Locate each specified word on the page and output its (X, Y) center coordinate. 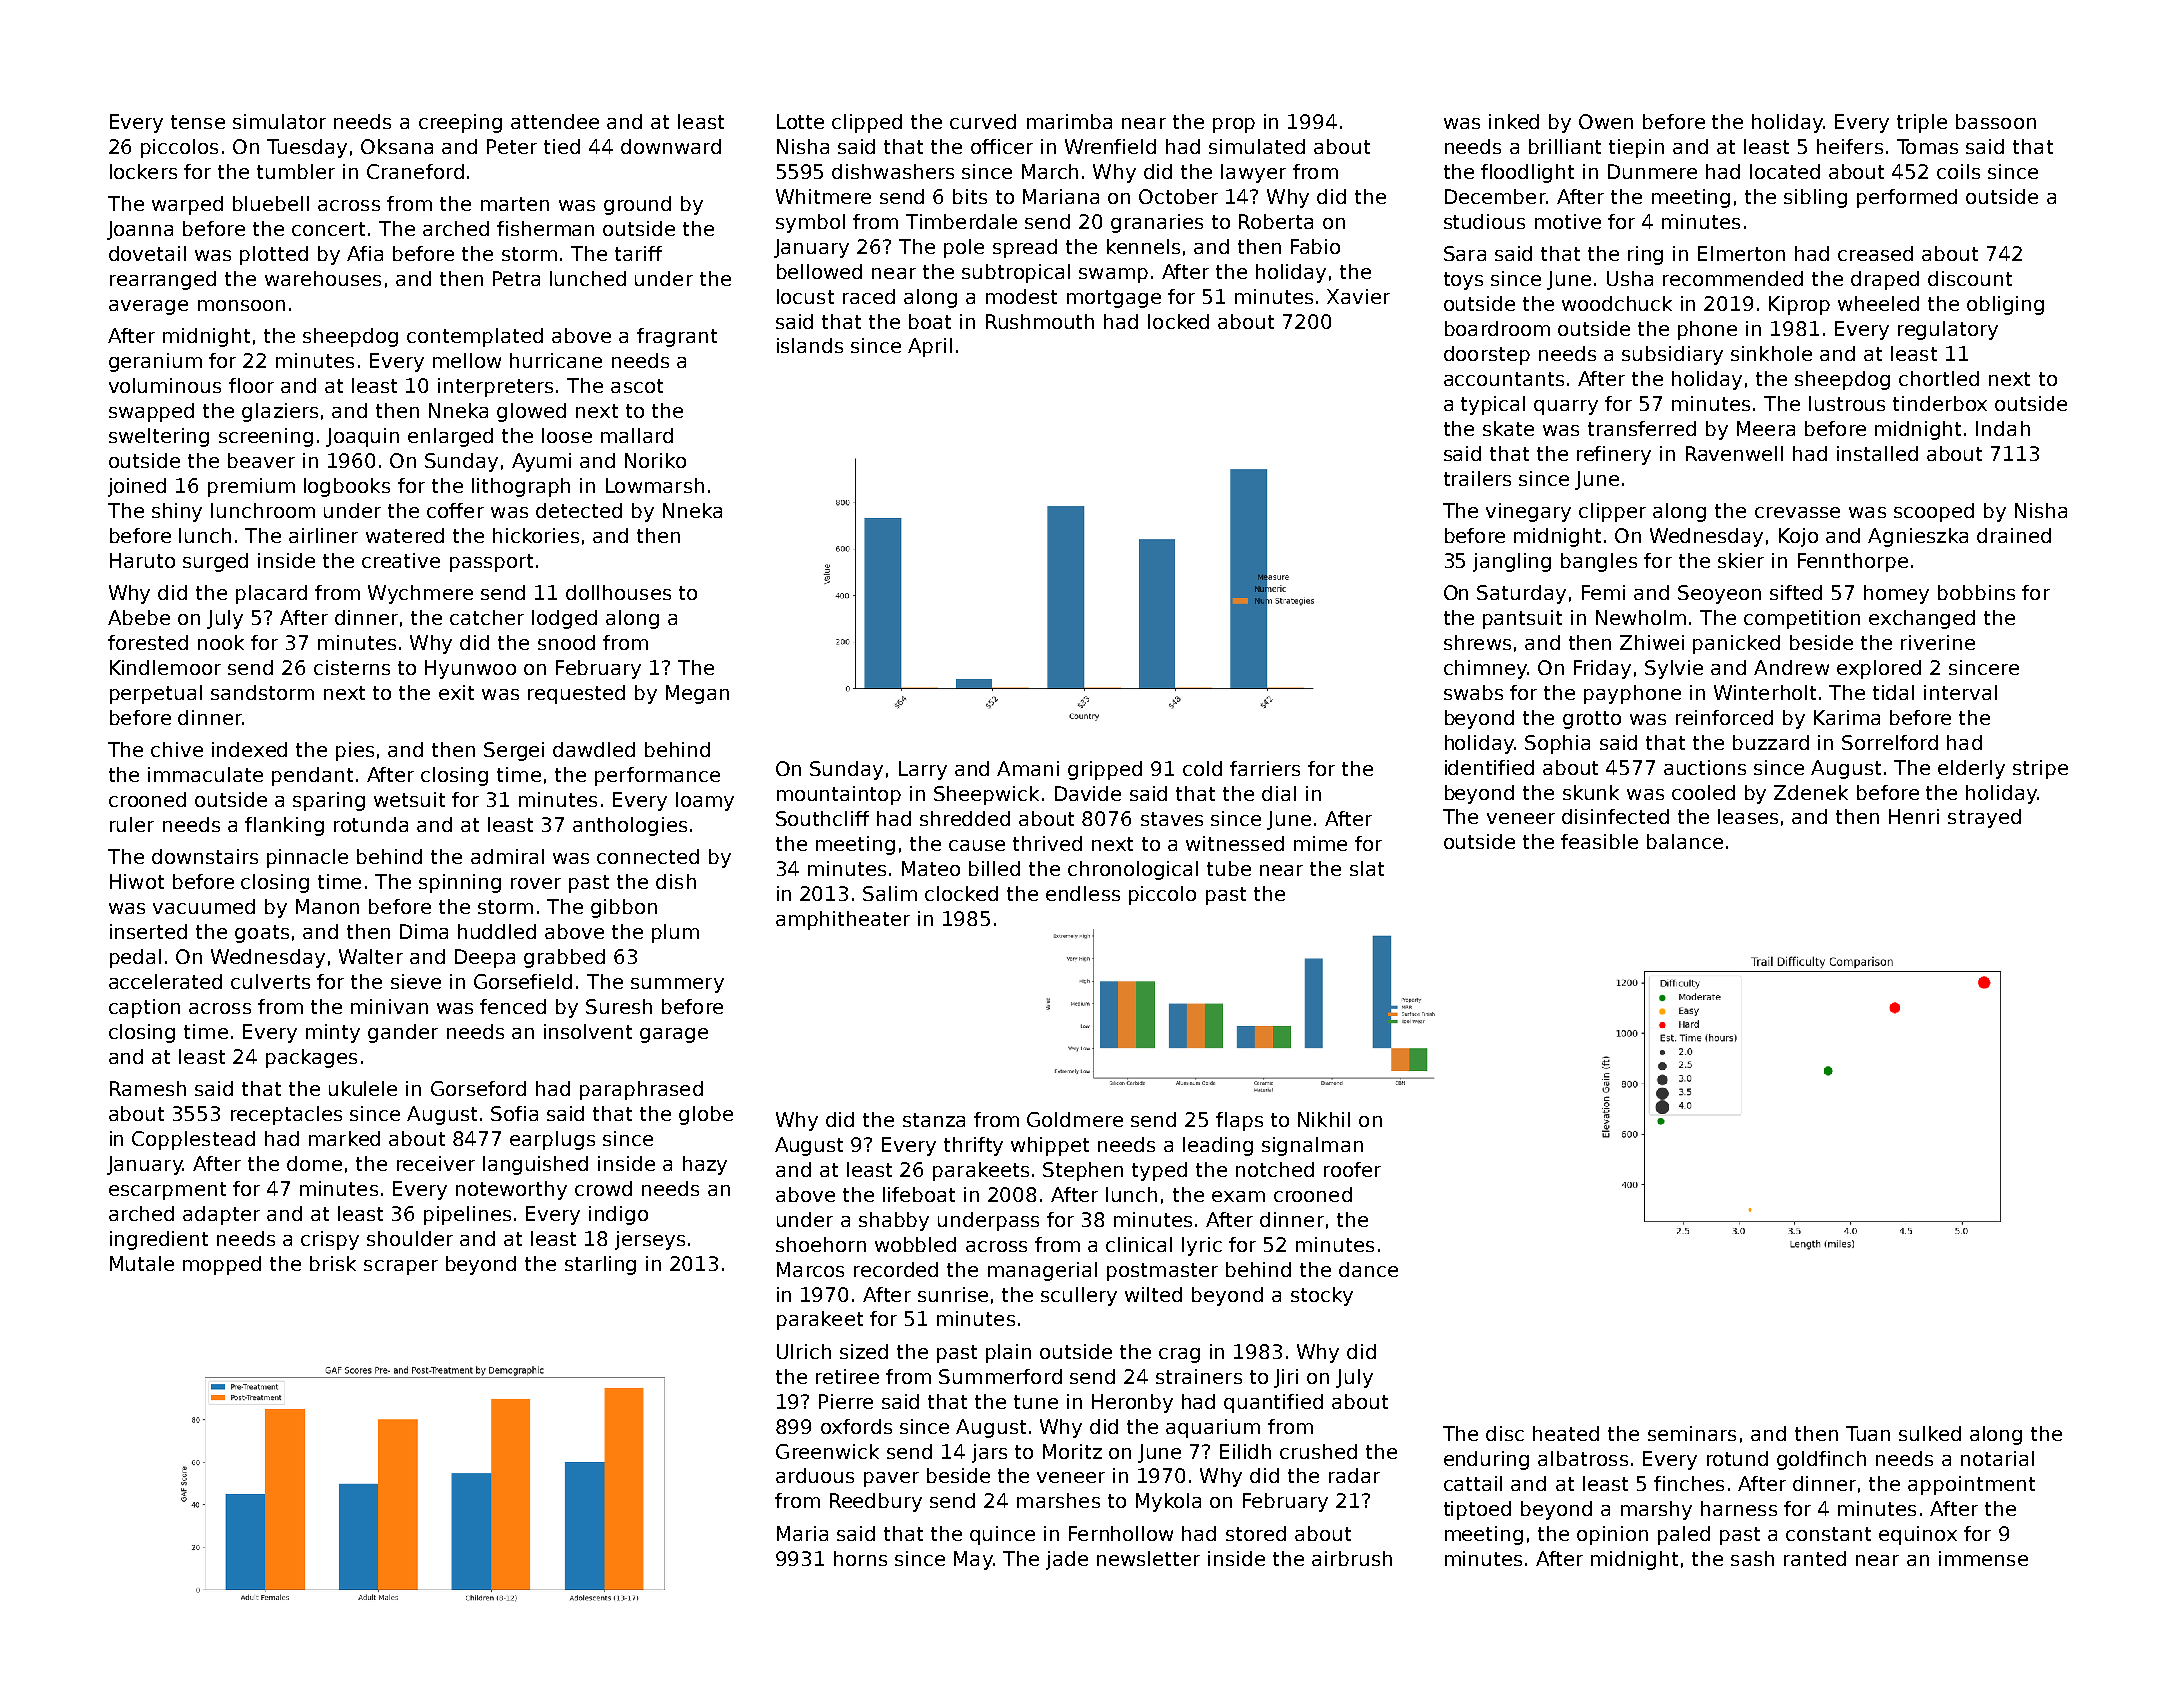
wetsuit (409, 799)
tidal (1893, 692)
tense (198, 122)
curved (983, 121)
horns (860, 1558)
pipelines (467, 1215)
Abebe (139, 617)
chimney (1485, 669)
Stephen (1083, 1171)
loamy (705, 801)
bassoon (1996, 121)
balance (1685, 841)
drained (2014, 535)
